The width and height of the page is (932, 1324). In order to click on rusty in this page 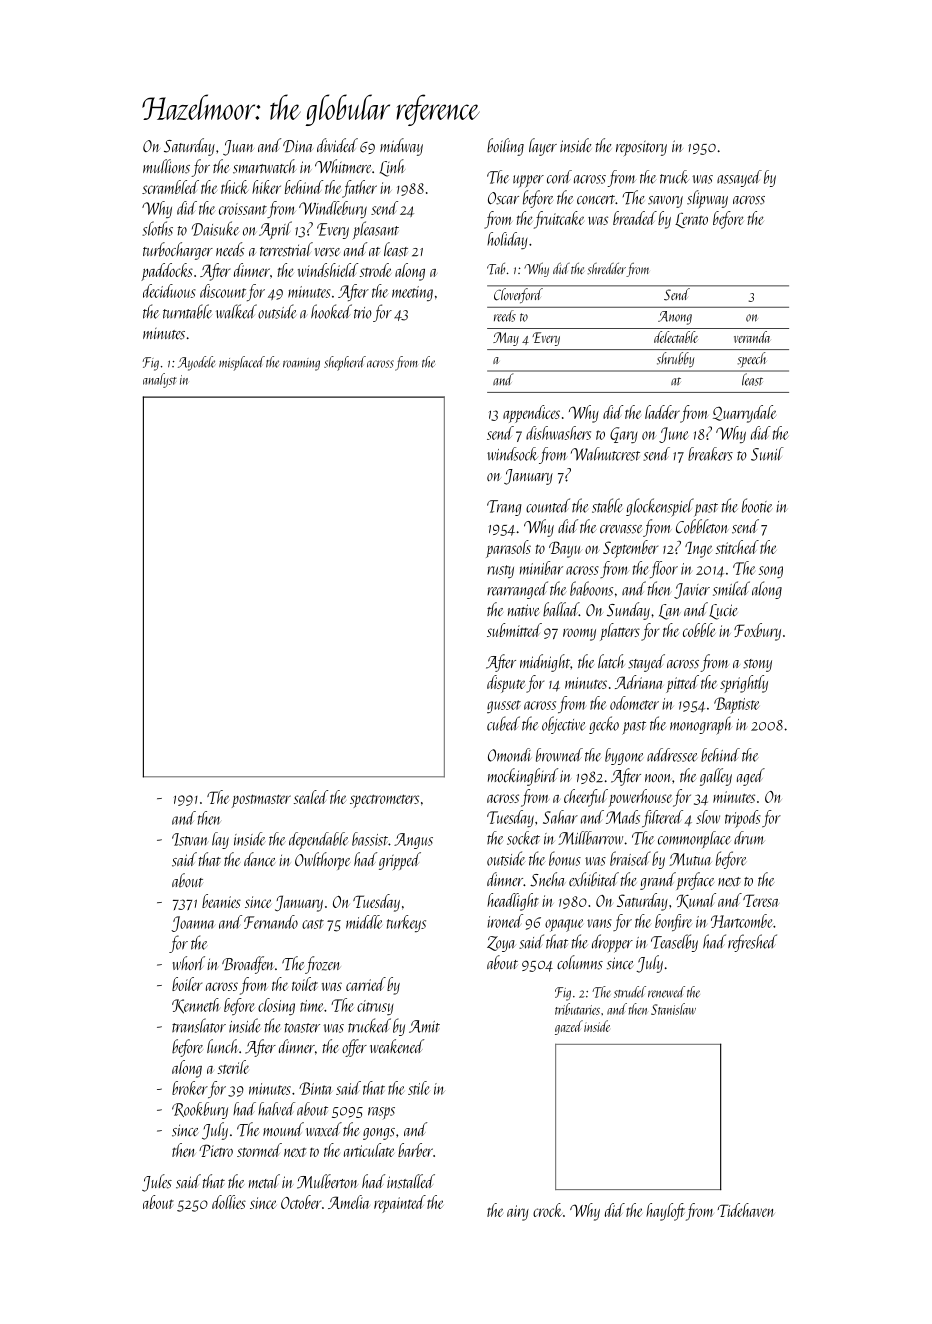, I will do `click(500, 571)`.
